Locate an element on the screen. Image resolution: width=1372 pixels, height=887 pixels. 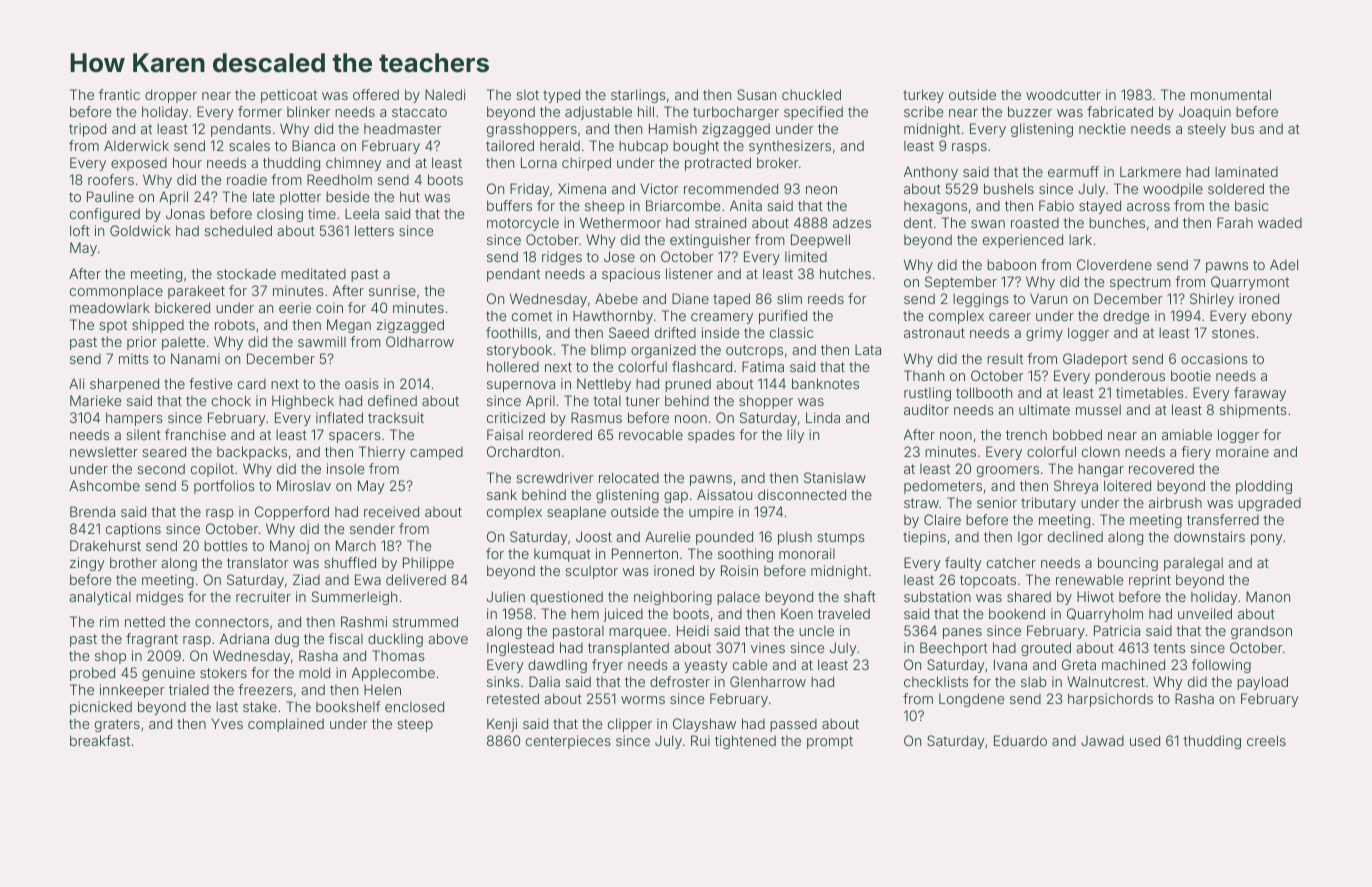
adjustable is located at coordinates (598, 113).
